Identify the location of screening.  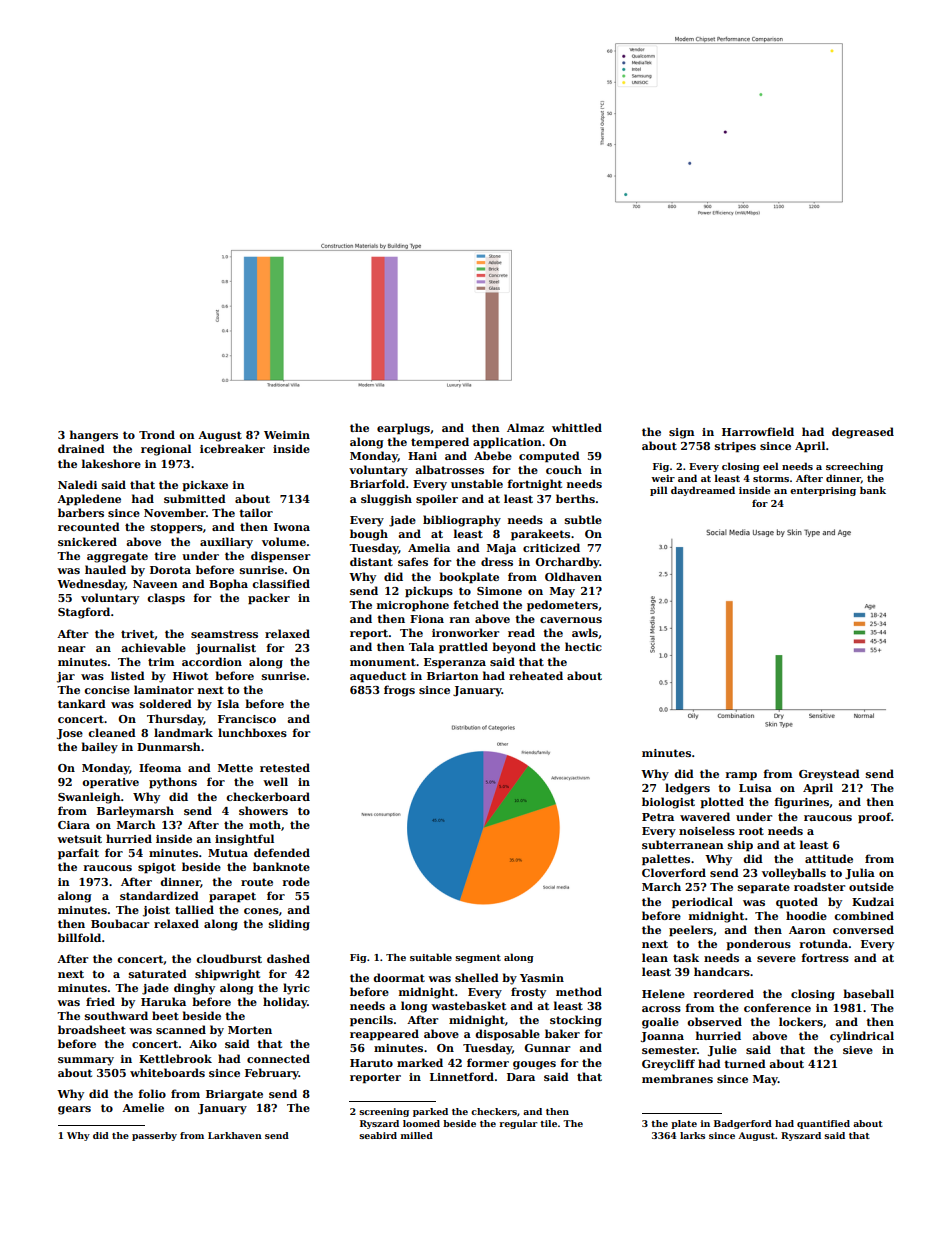
(384, 1112).
